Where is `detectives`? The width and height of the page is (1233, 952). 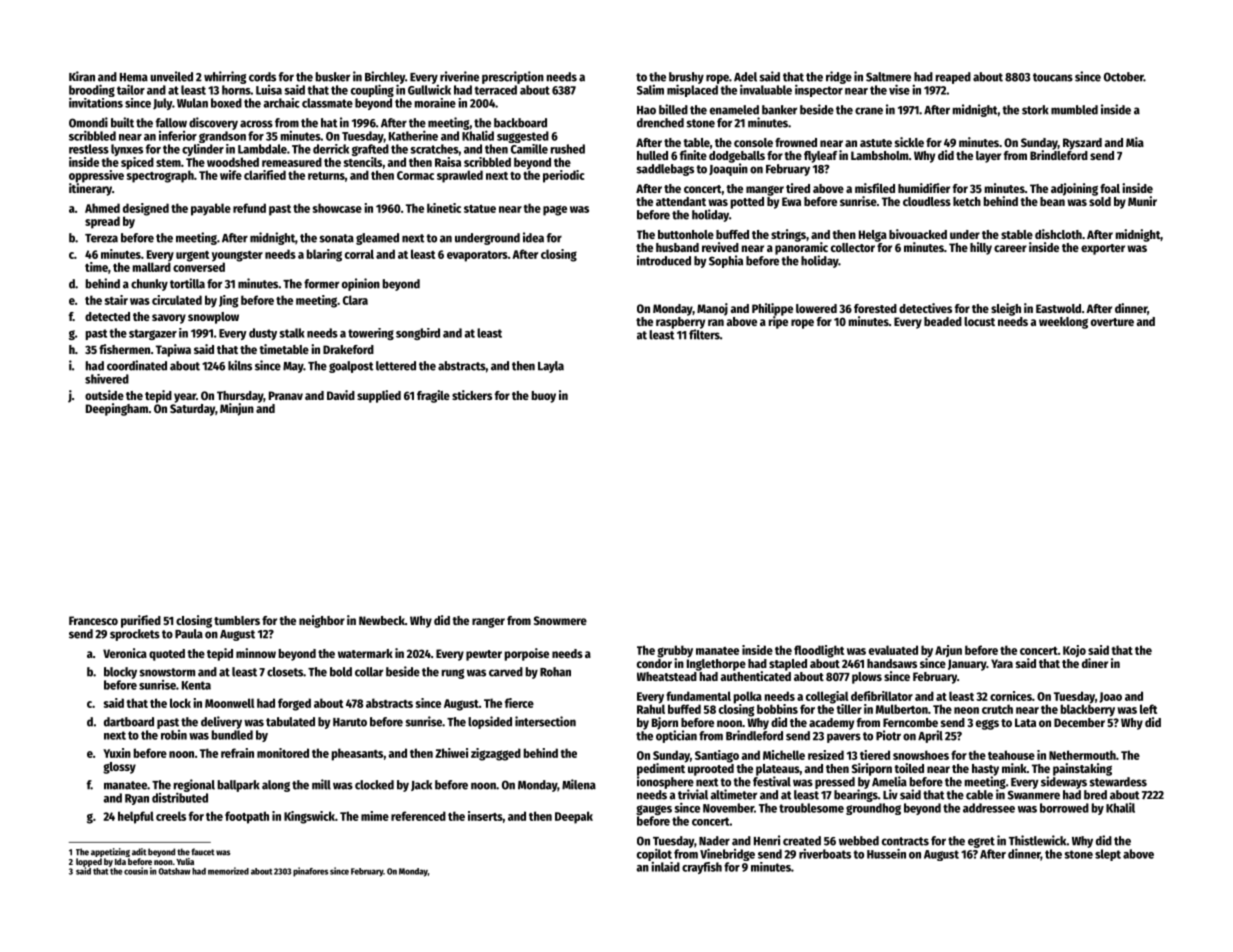 detectives is located at coordinates (925, 308).
